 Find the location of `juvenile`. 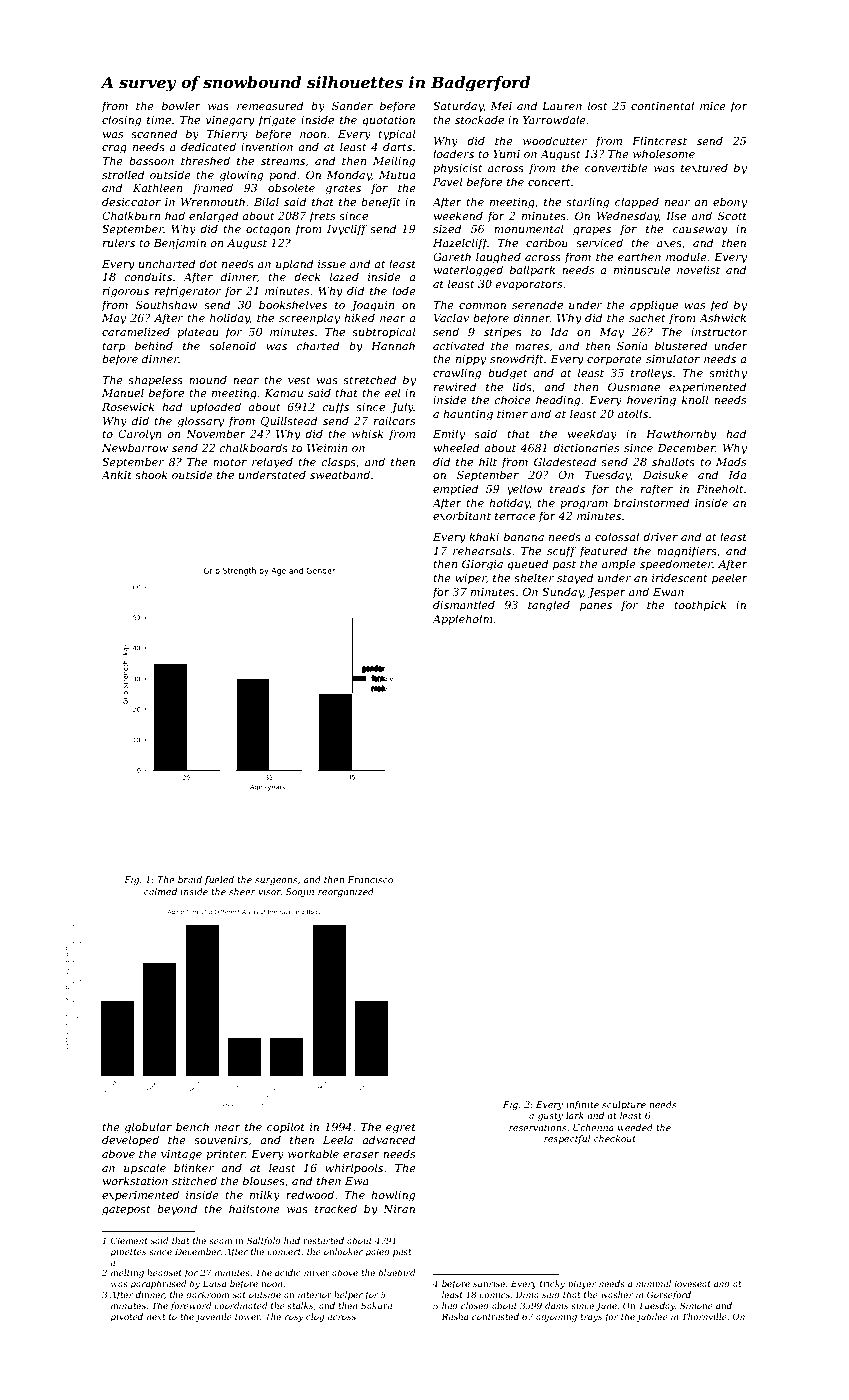

juvenile is located at coordinates (213, 1317).
